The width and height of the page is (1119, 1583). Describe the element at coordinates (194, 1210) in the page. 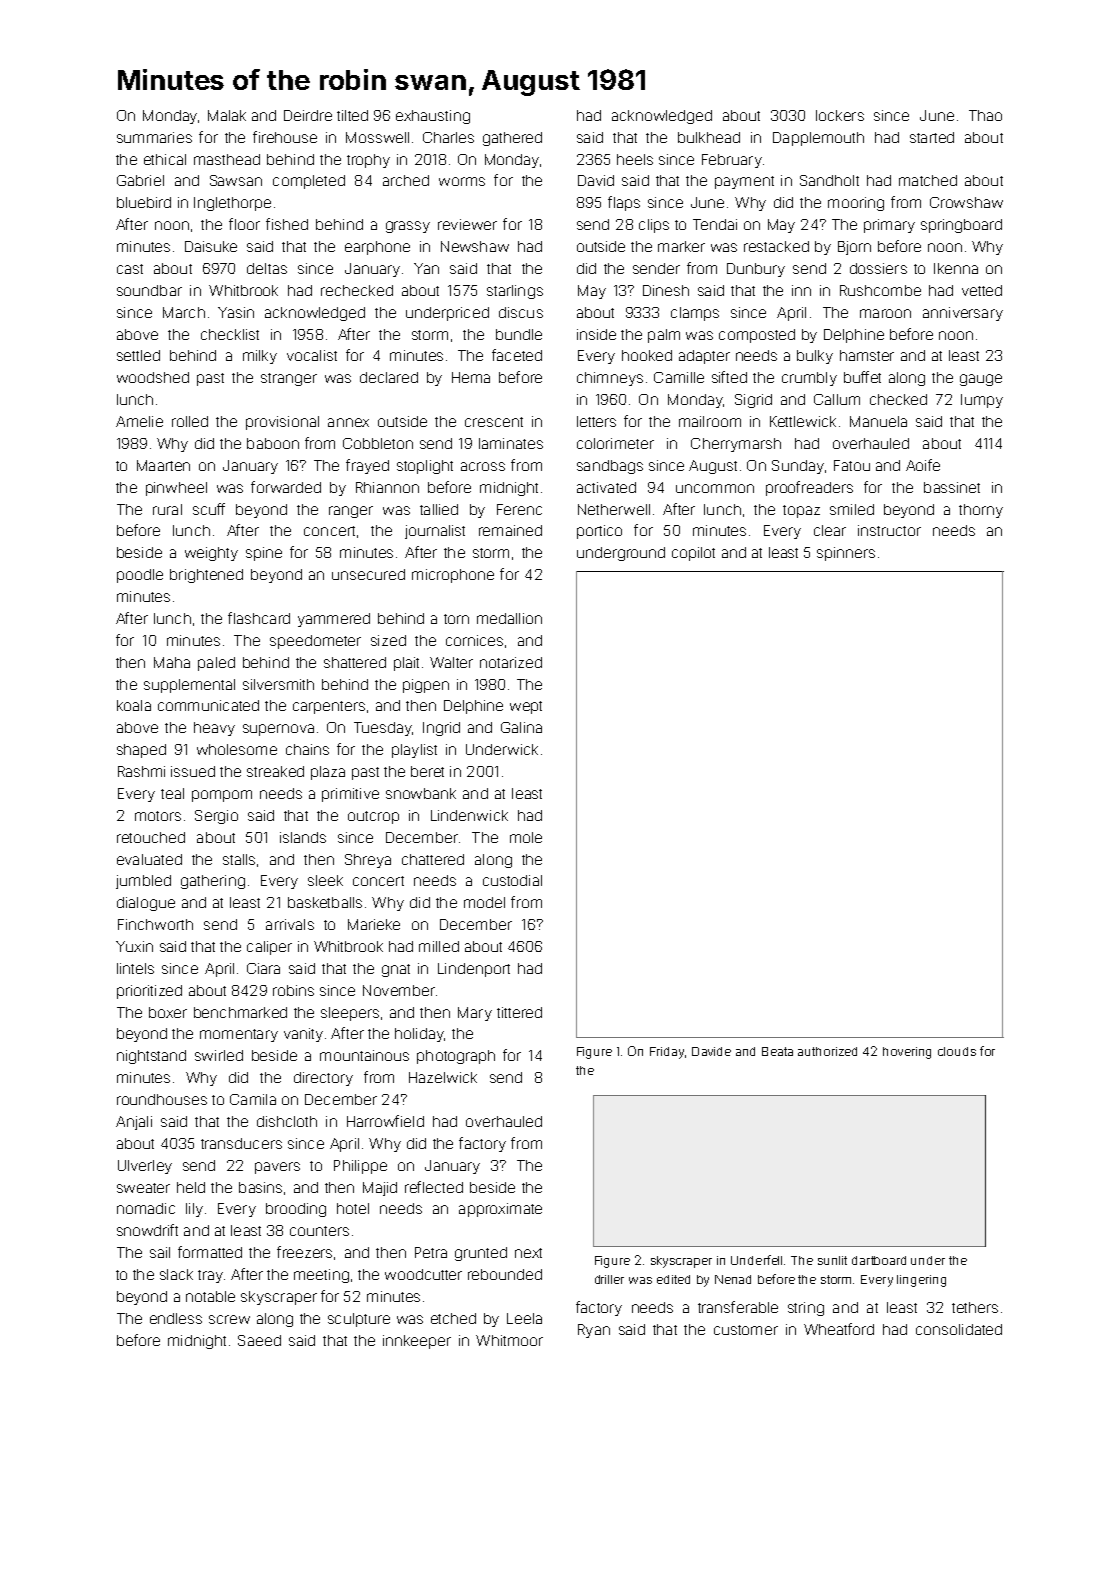

I see `lily` at that location.
